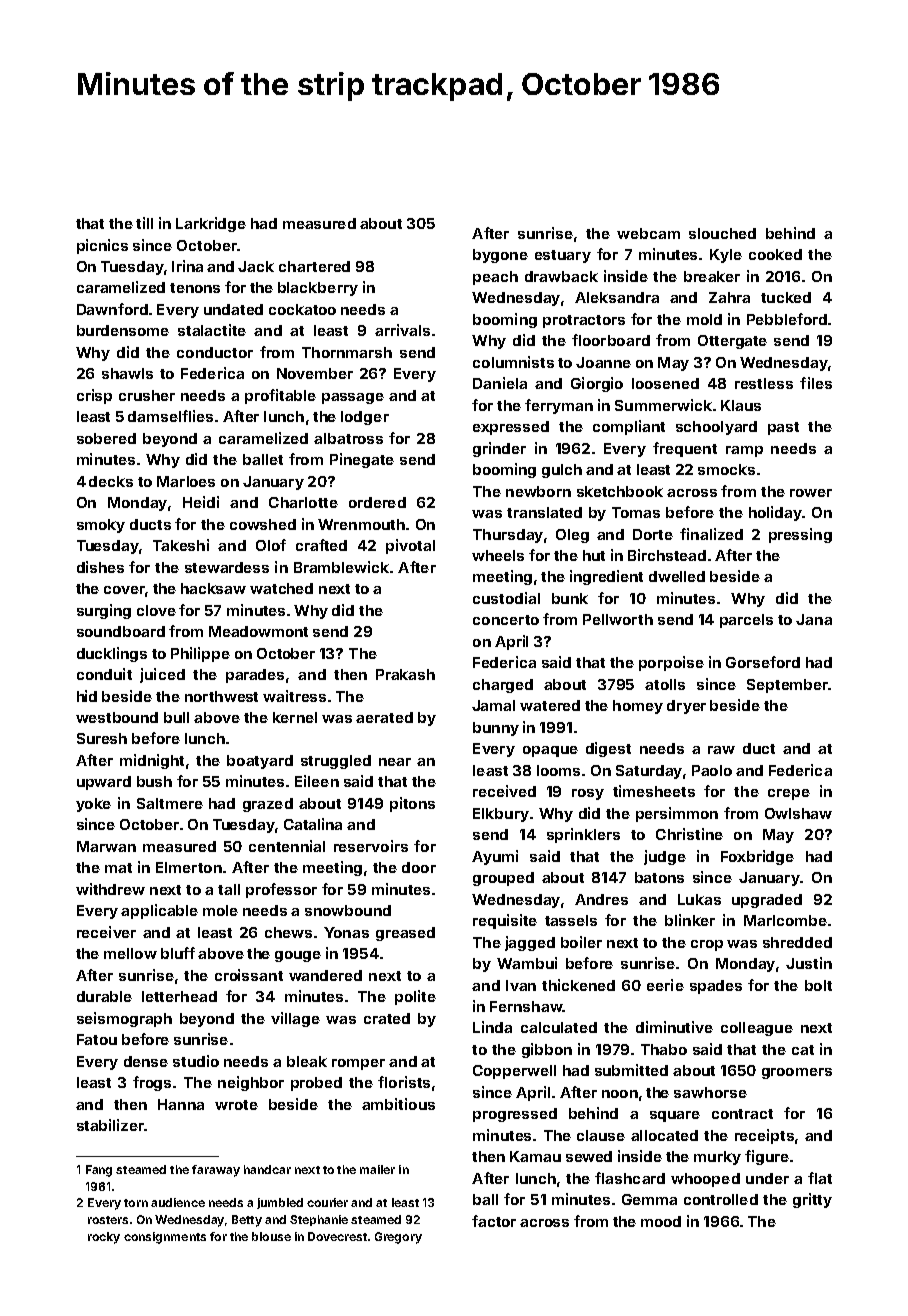  What do you see at coordinates (789, 794) in the document?
I see `crepe` at bounding box center [789, 794].
